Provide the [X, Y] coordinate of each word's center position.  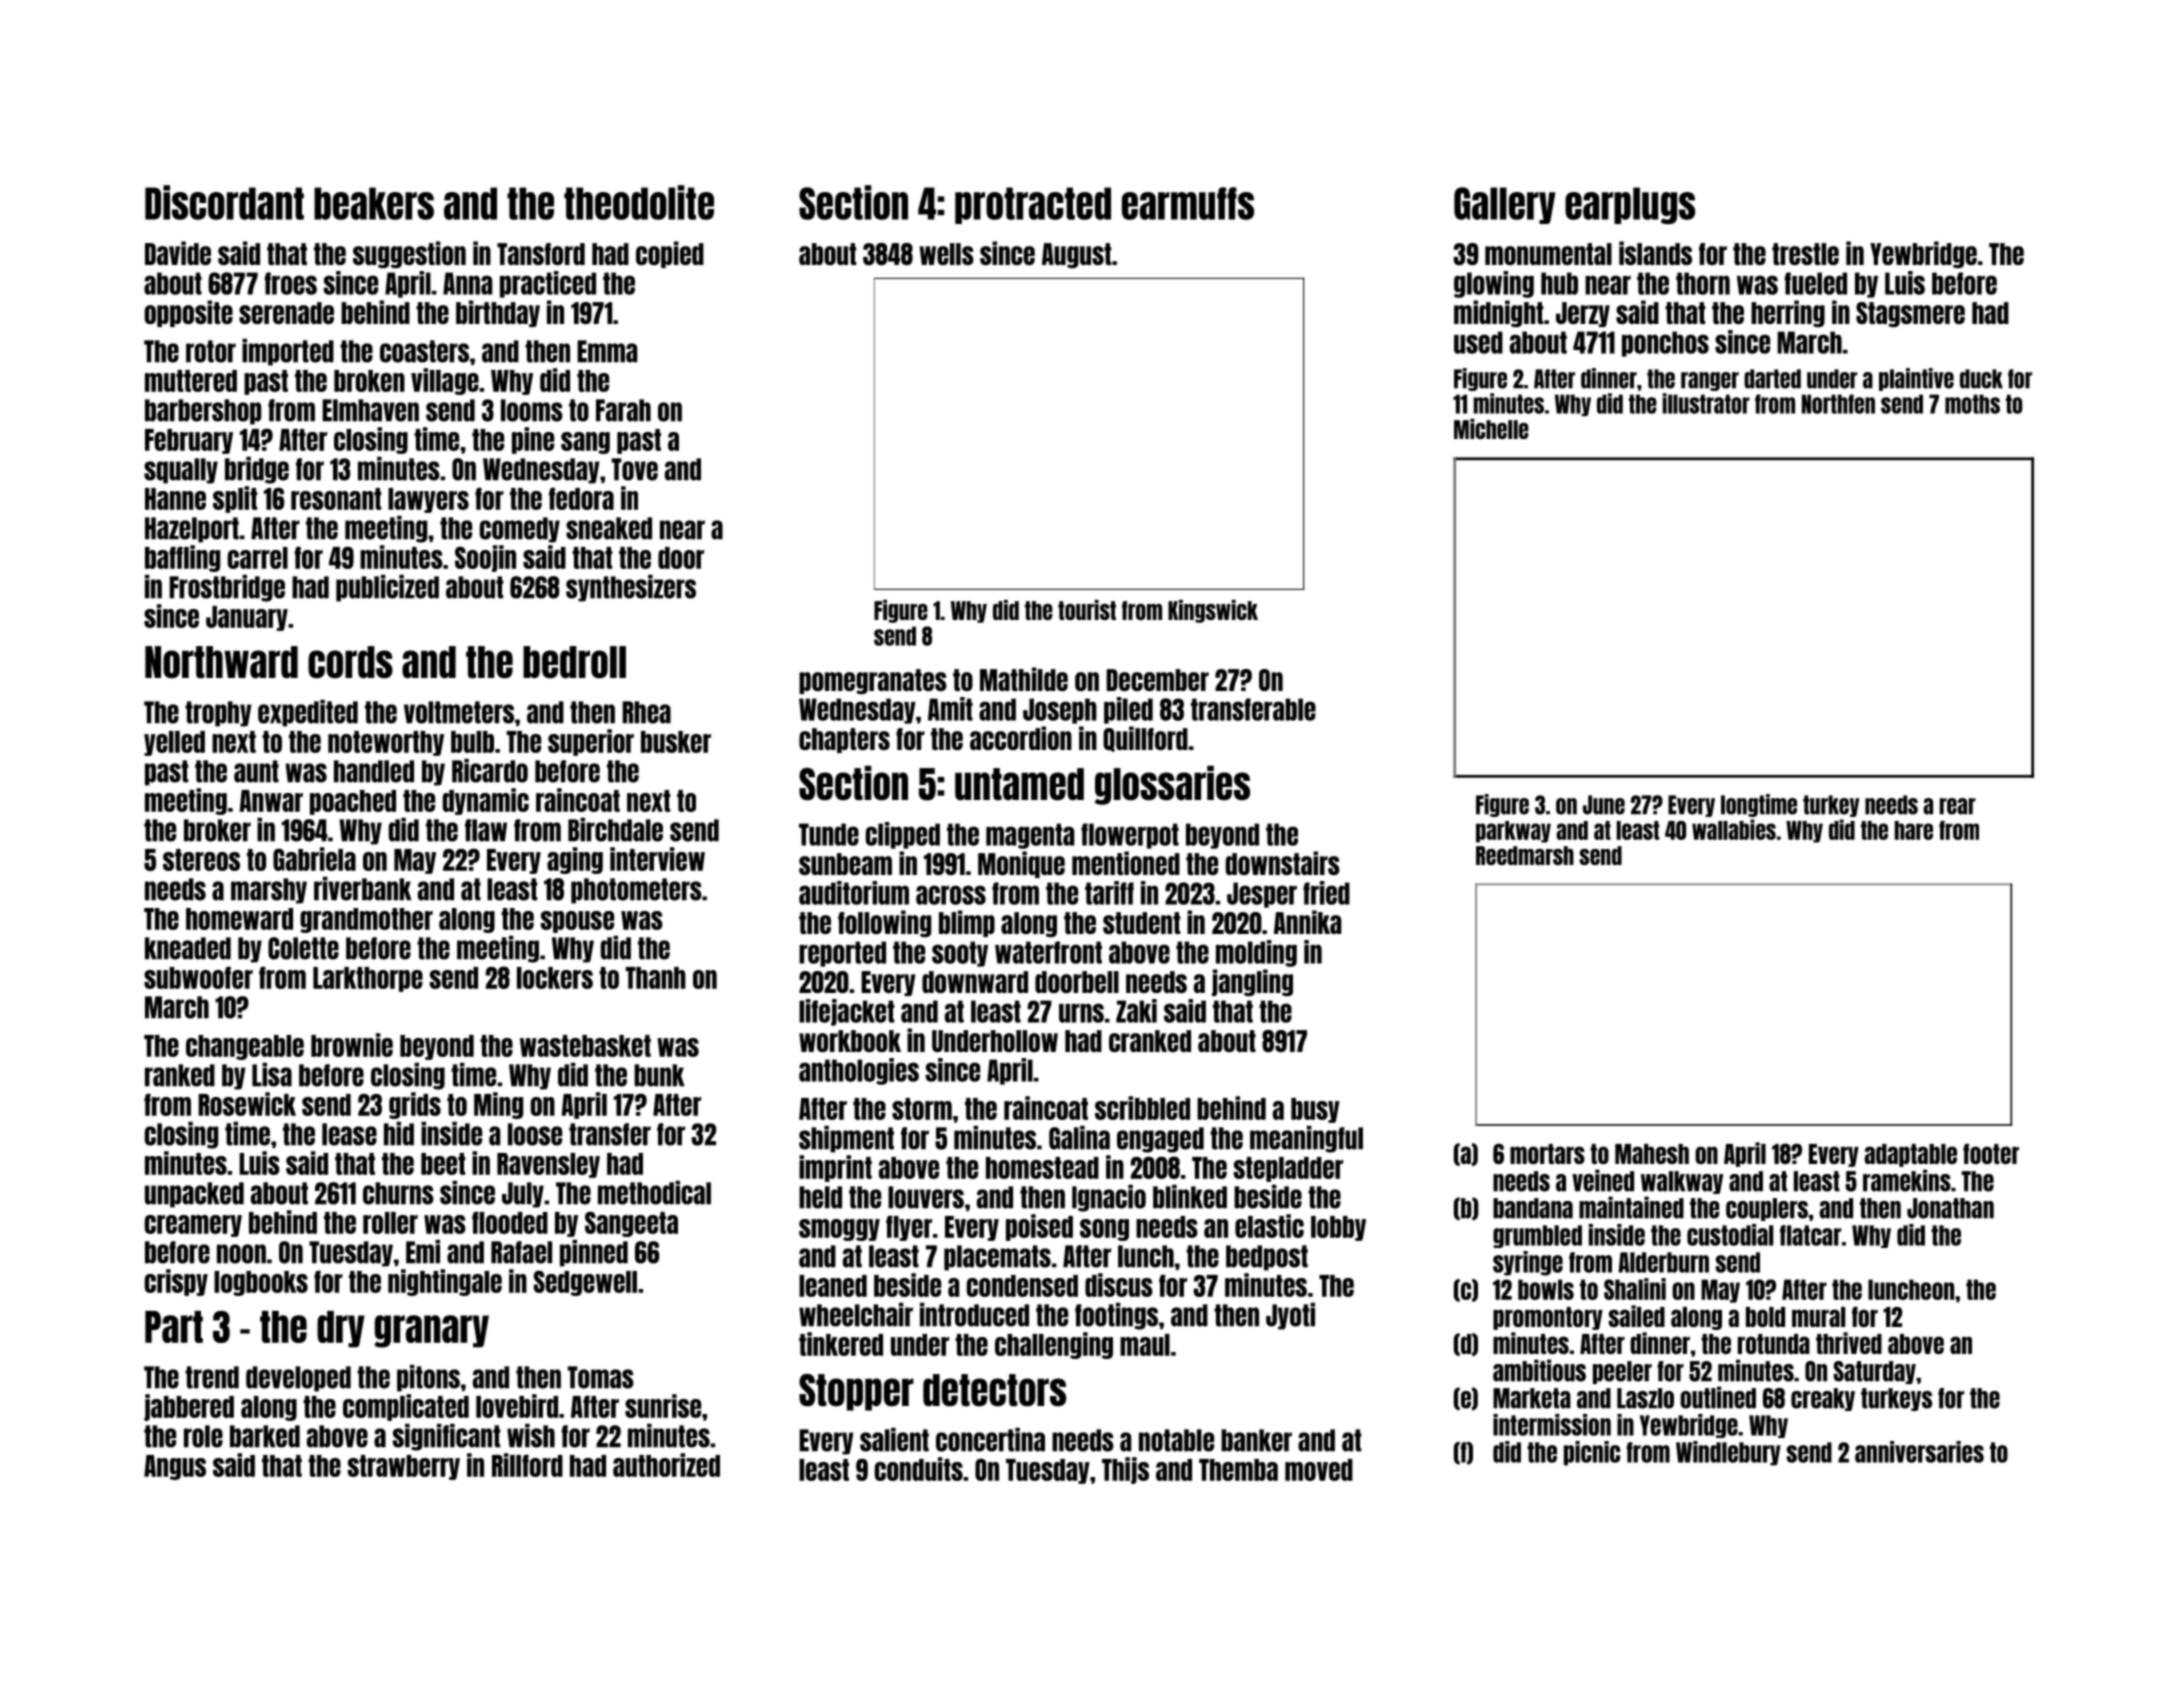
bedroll [574, 662]
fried [1326, 893]
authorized [666, 1465]
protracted [1033, 205]
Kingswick [1213, 611]
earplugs [1630, 205]
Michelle [1491, 429]
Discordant [224, 202]
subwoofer [198, 977]
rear [1958, 806]
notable [1176, 1440]
